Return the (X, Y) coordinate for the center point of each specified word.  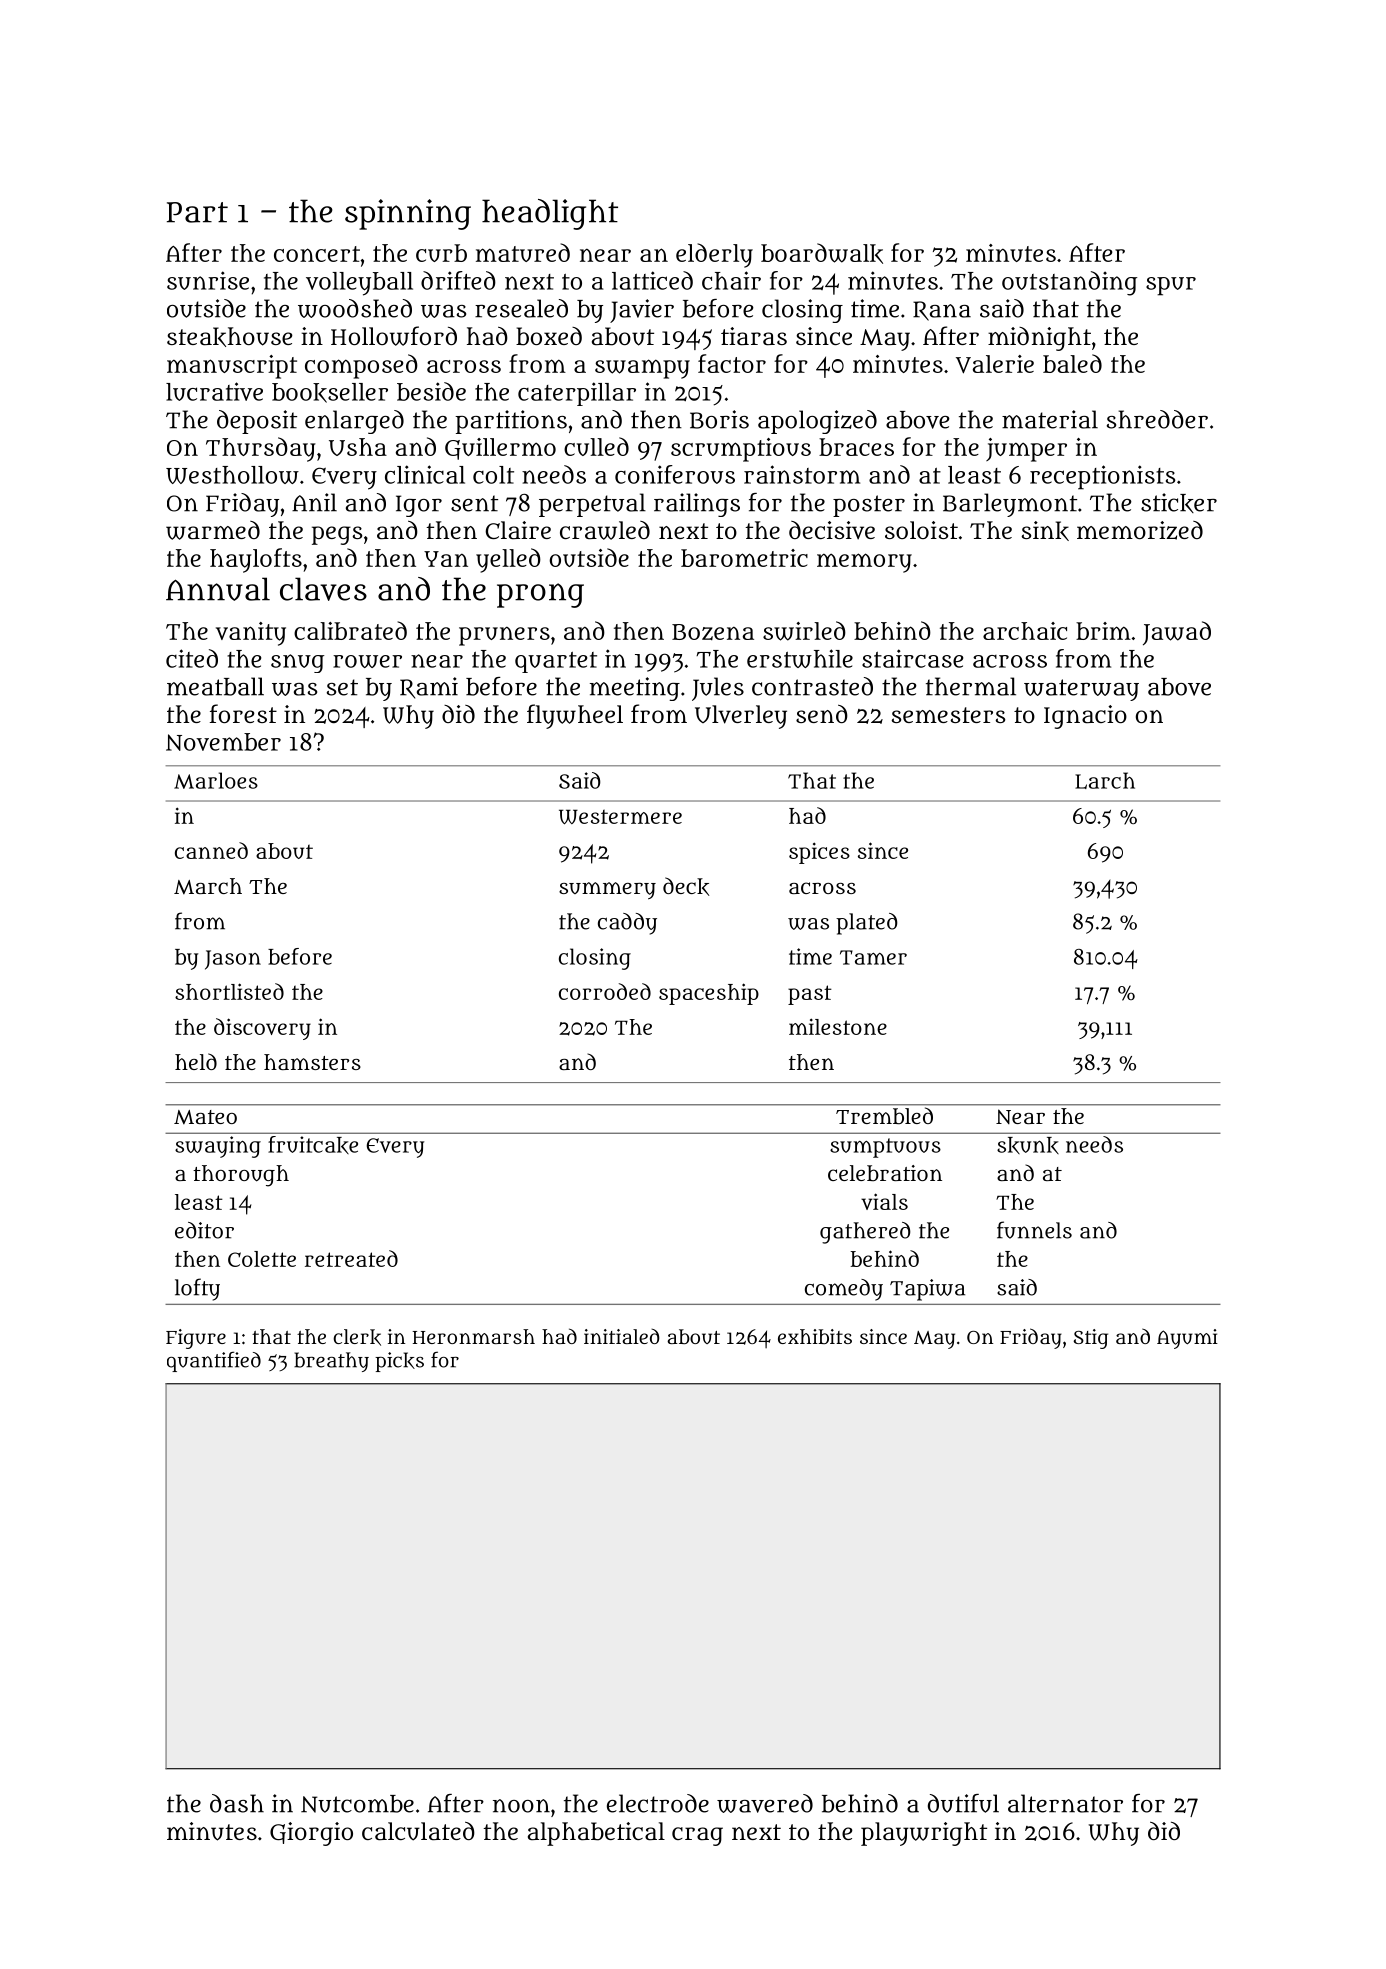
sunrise (208, 280)
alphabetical (596, 1834)
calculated (418, 1831)
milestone (838, 1026)
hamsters (312, 1062)
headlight (550, 214)
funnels (1034, 1230)
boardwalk (822, 253)
